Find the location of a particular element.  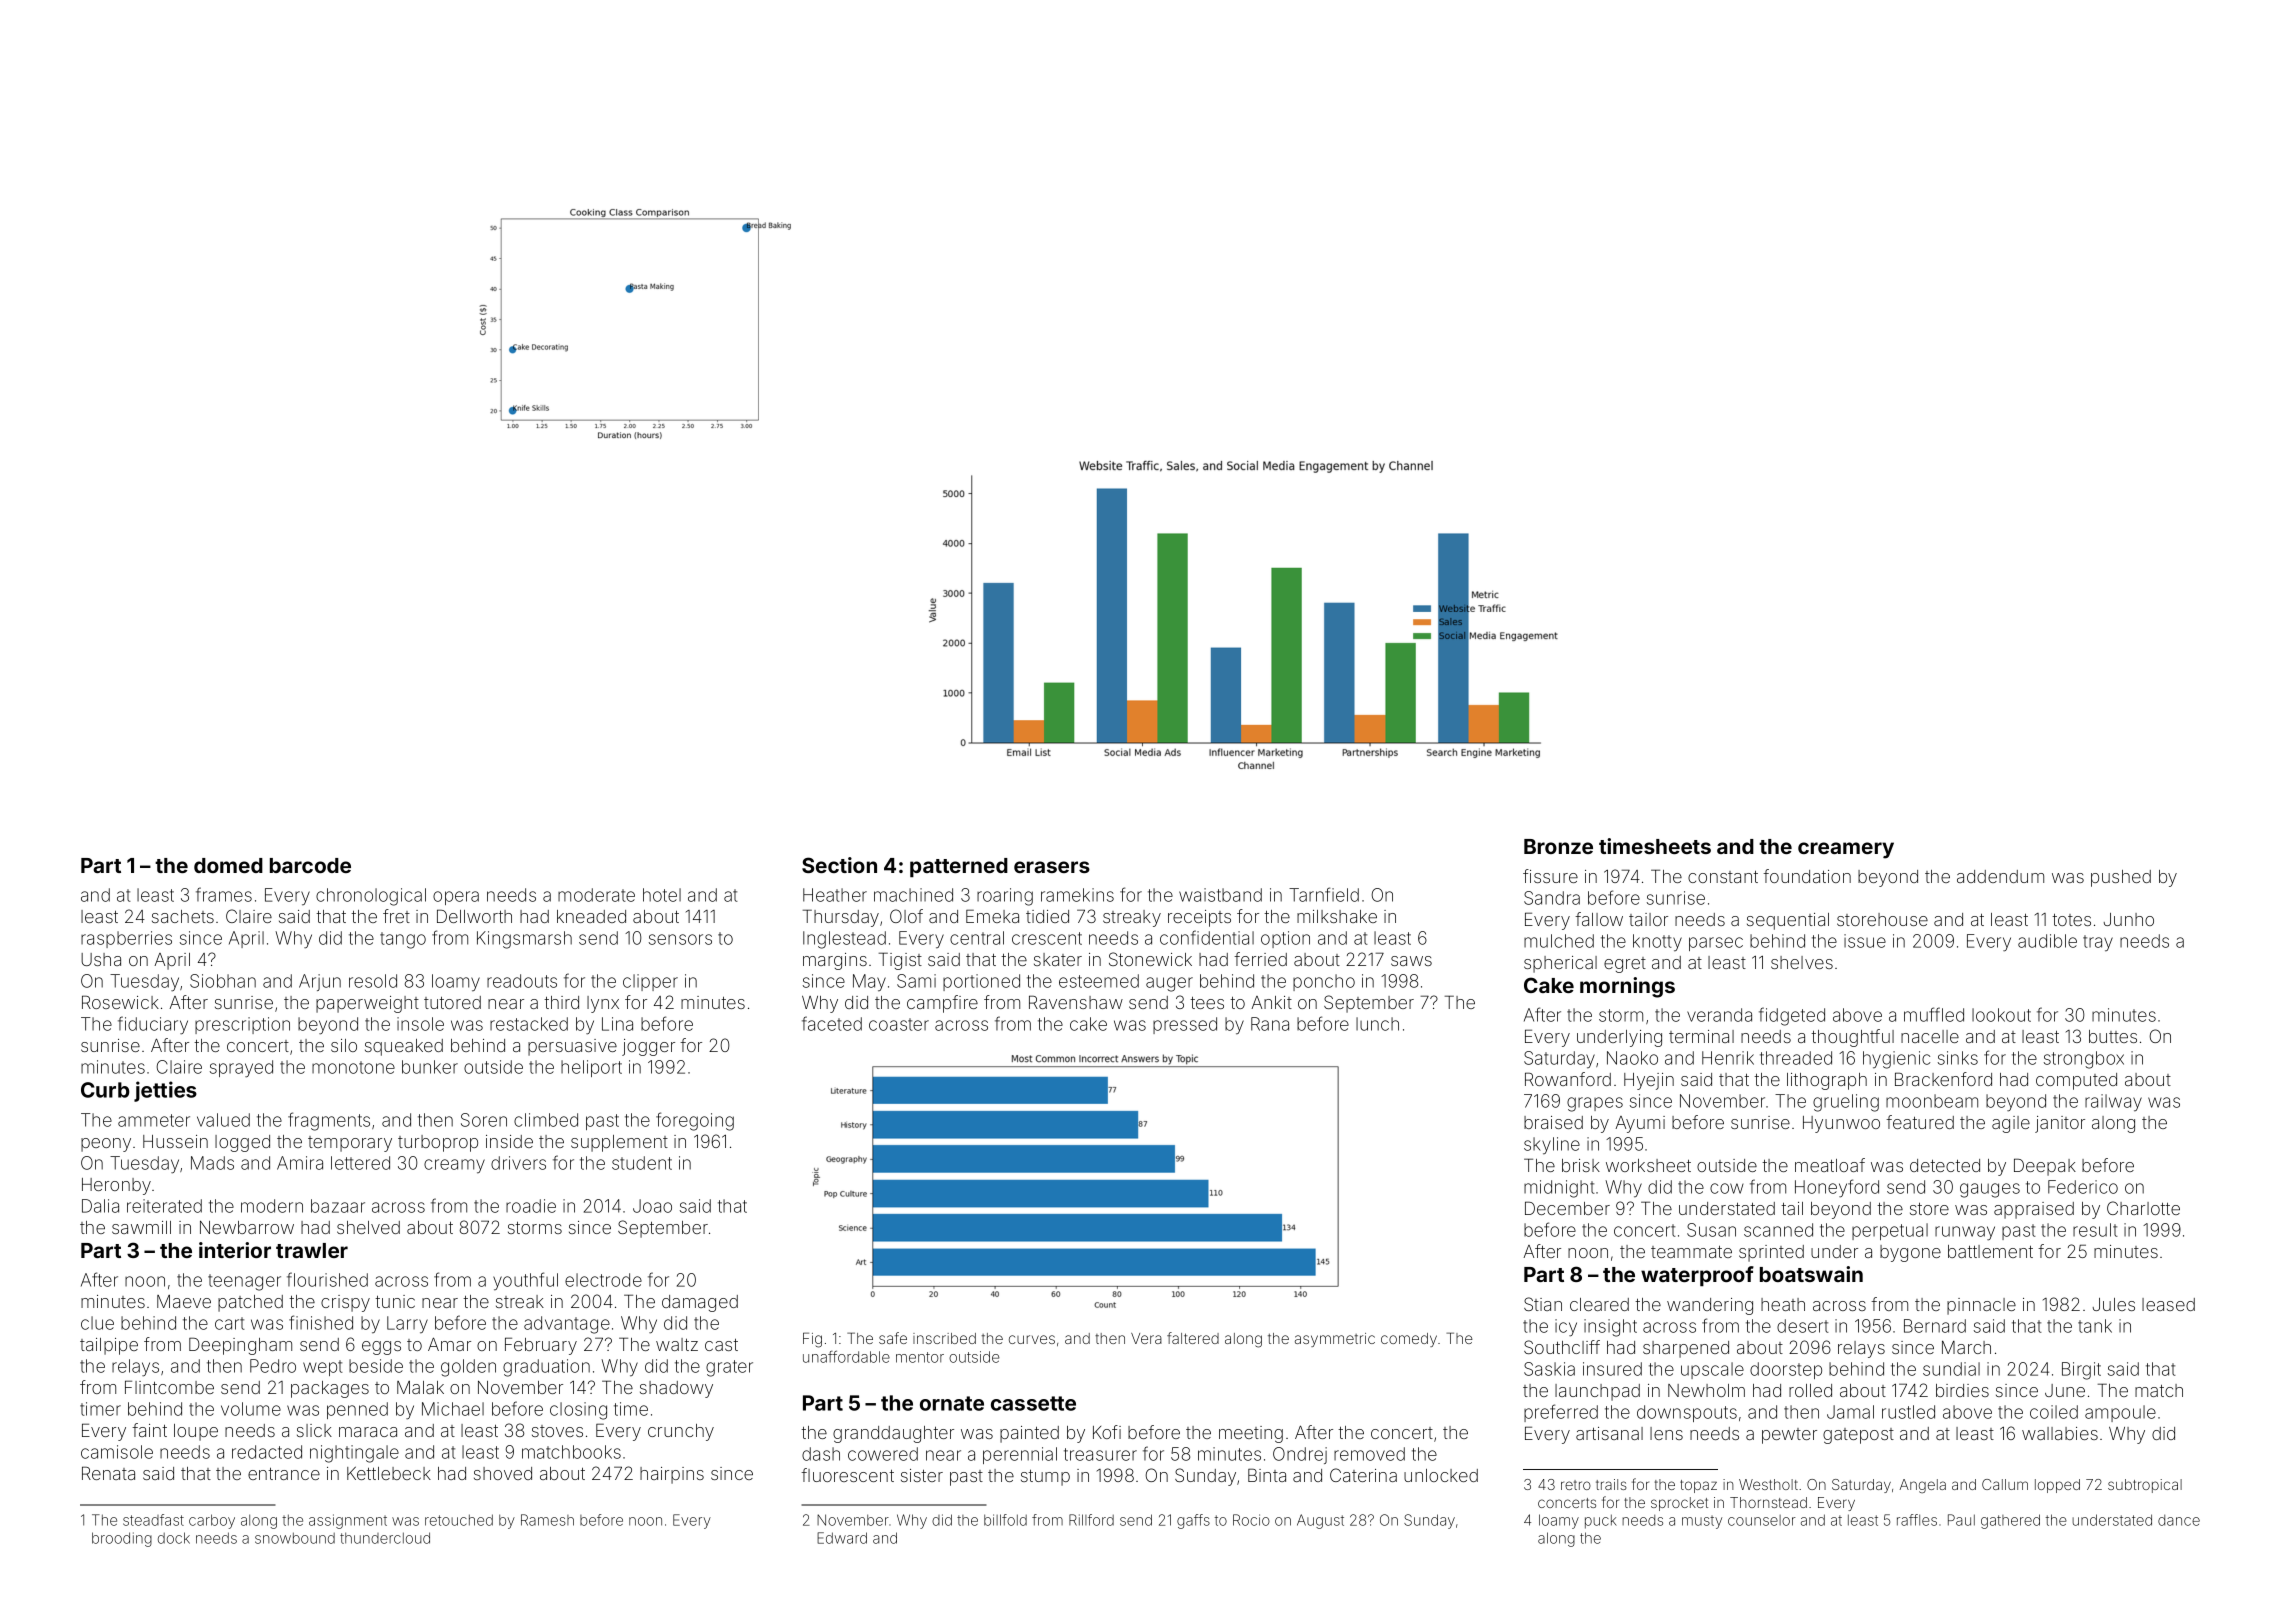

fiduciary is located at coordinates (153, 1025).
